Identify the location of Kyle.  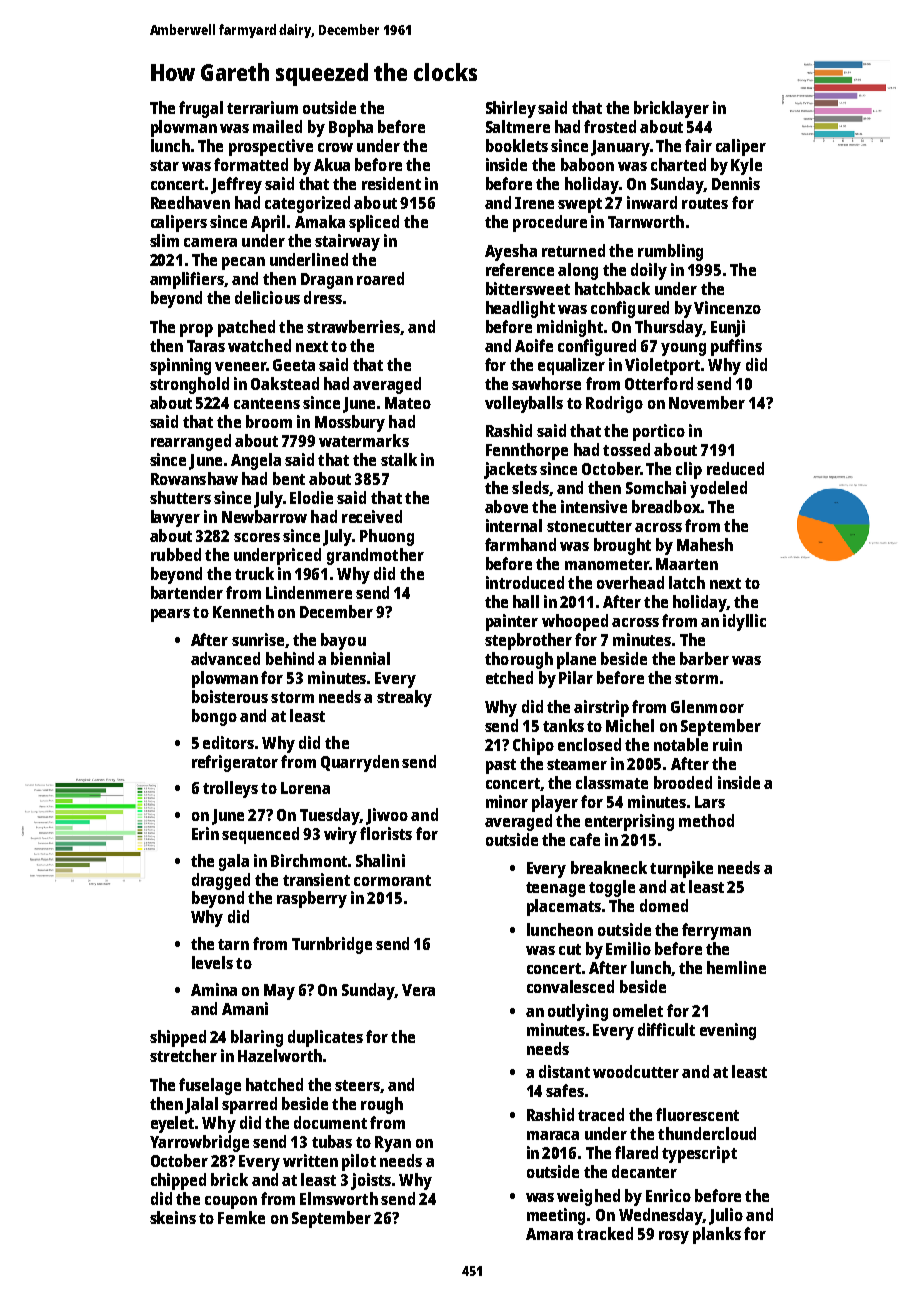
(746, 166).
